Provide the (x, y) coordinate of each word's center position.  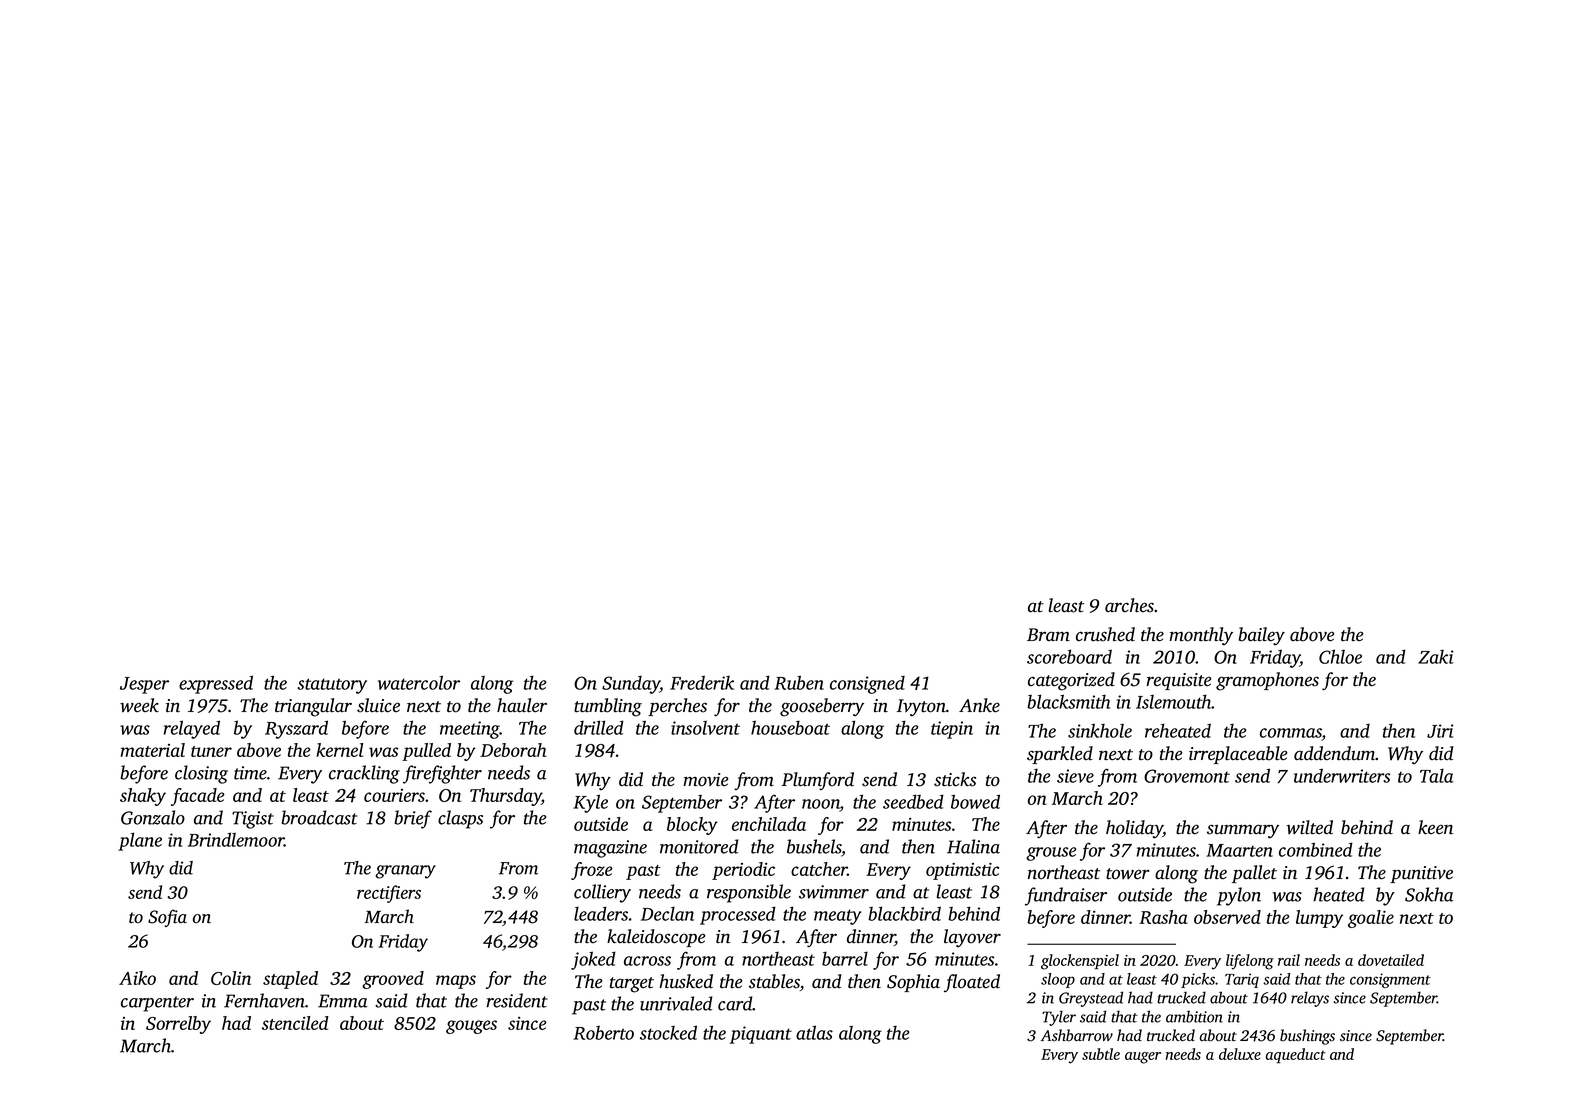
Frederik (702, 683)
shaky (143, 797)
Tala (1437, 776)
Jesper (144, 685)
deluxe (1240, 1054)
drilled (599, 727)
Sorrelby (178, 1025)
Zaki (1436, 657)
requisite (1179, 681)
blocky (692, 826)
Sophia (913, 983)
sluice (378, 705)
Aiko (137, 978)
